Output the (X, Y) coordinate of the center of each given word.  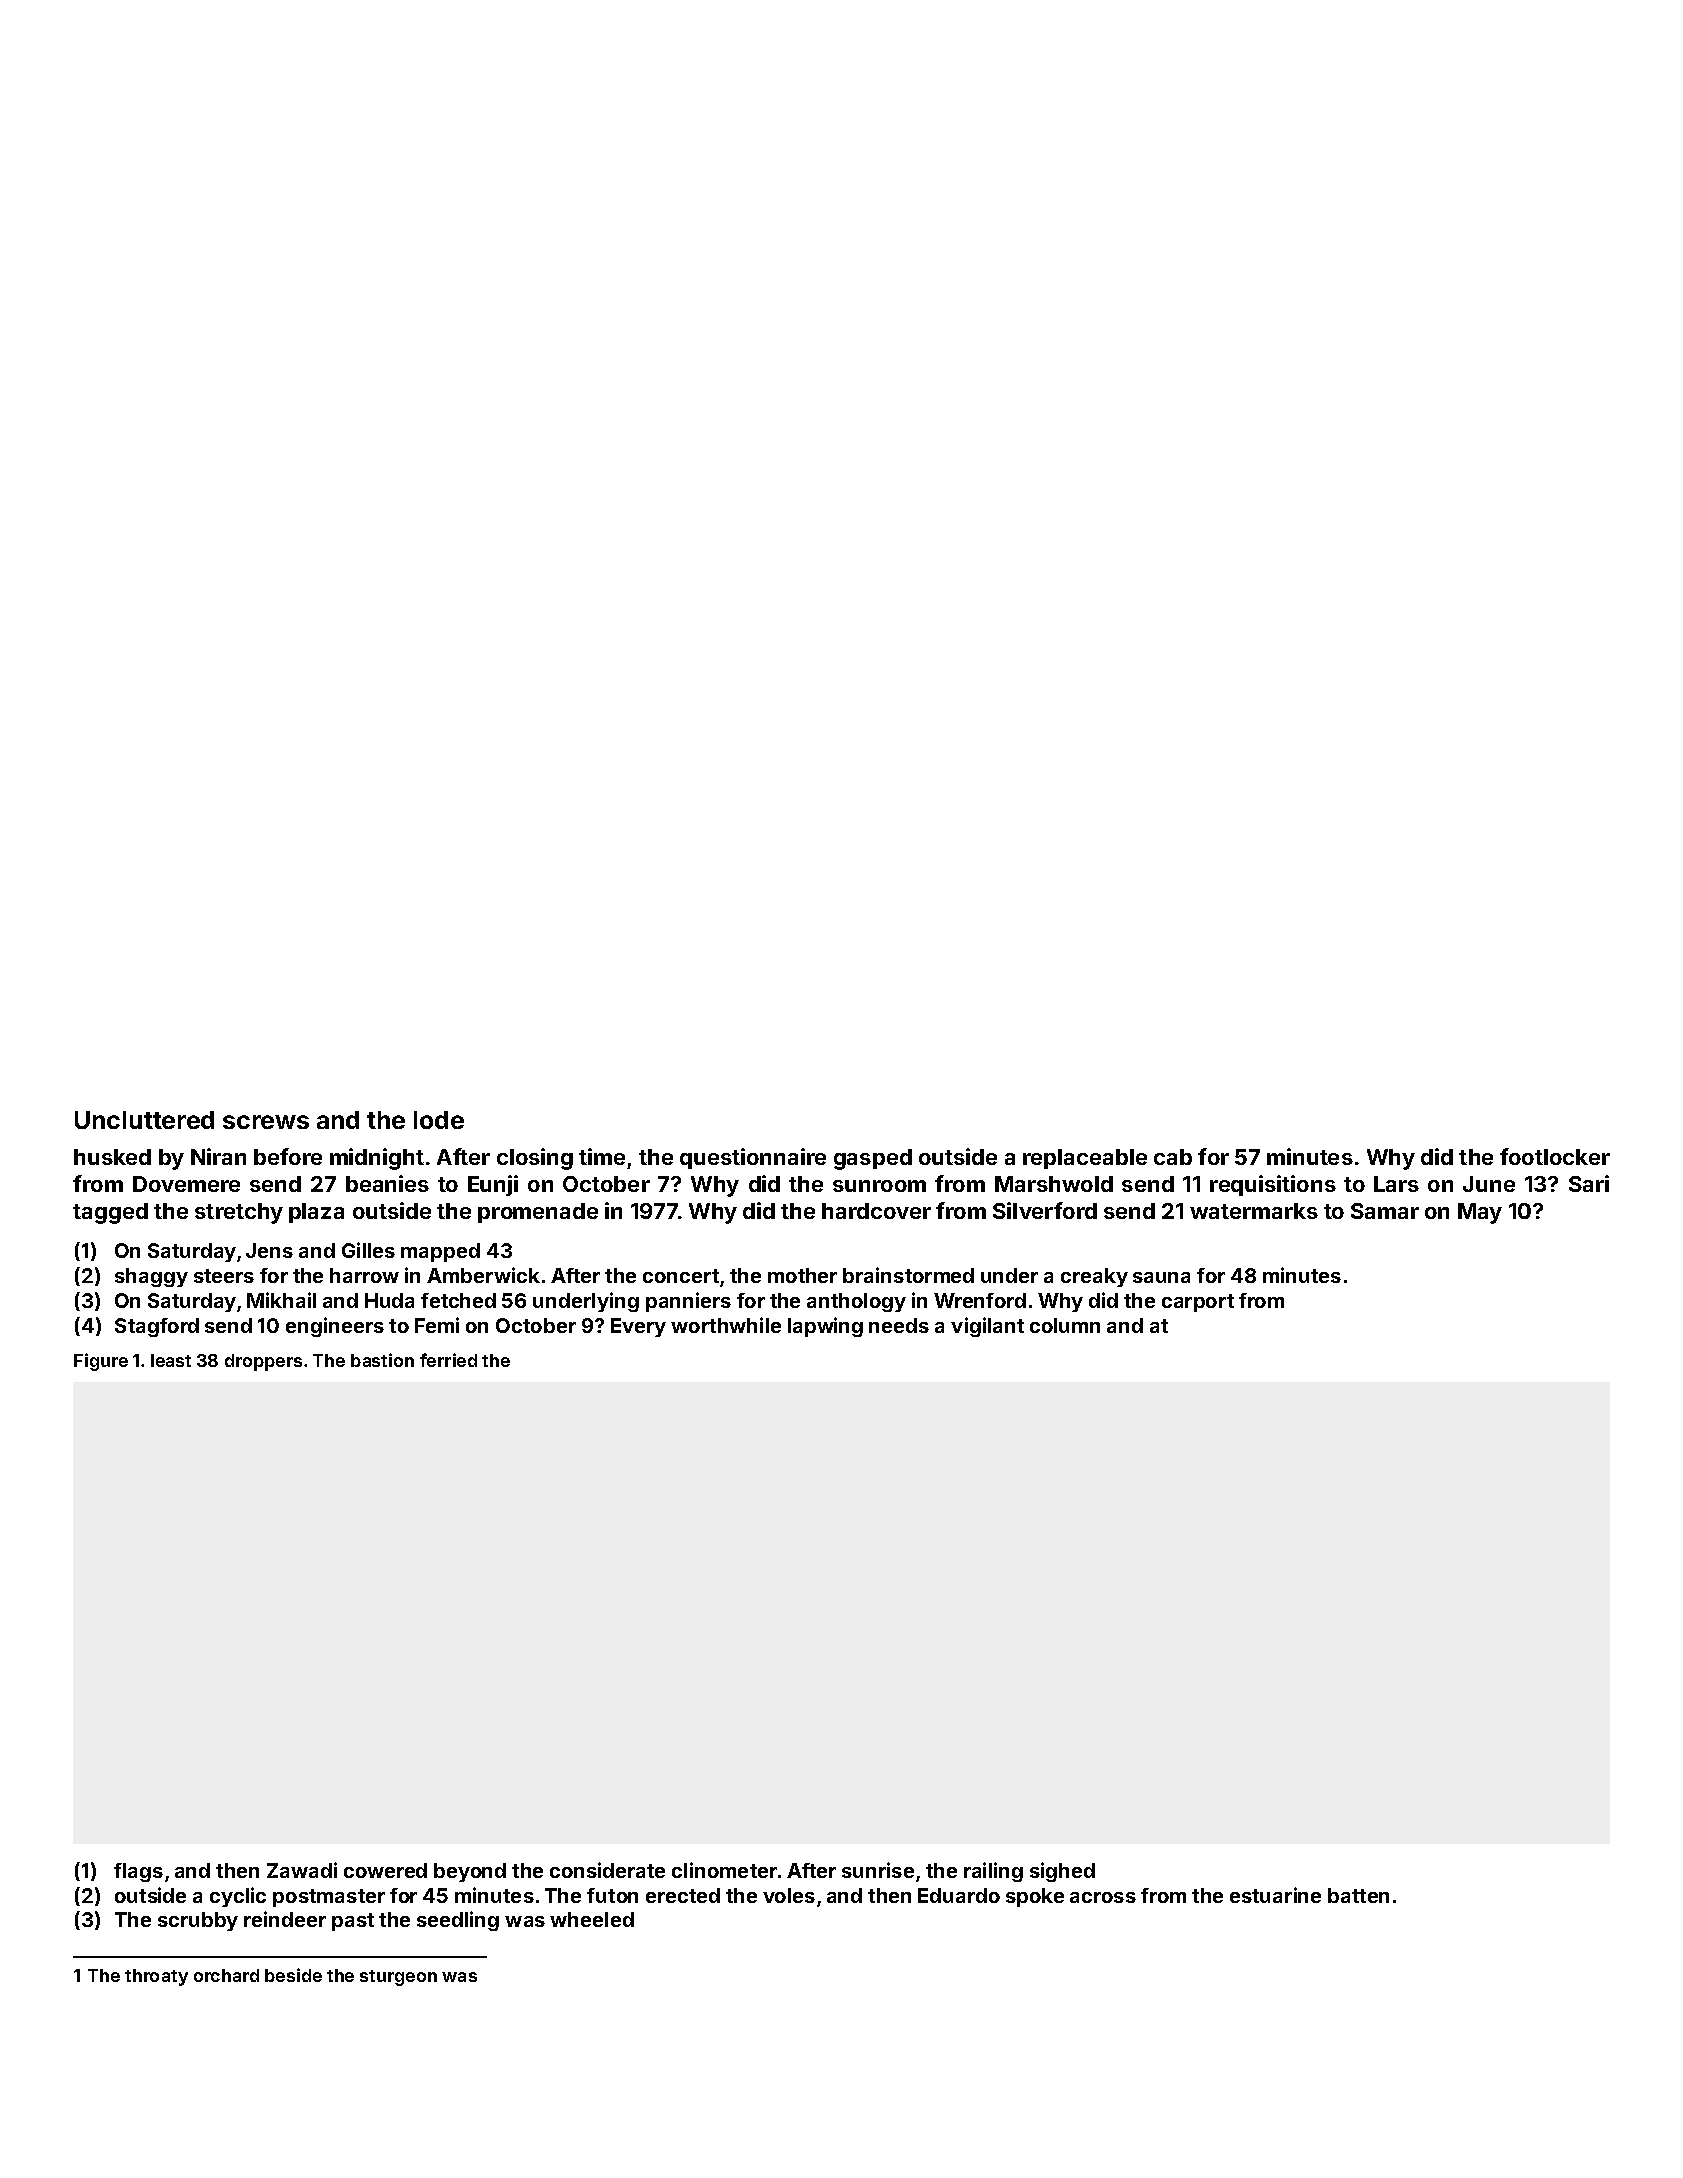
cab (1173, 1157)
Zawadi (302, 1870)
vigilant (987, 1327)
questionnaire (753, 1158)
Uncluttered (144, 1120)
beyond (470, 1872)
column (1065, 1325)
